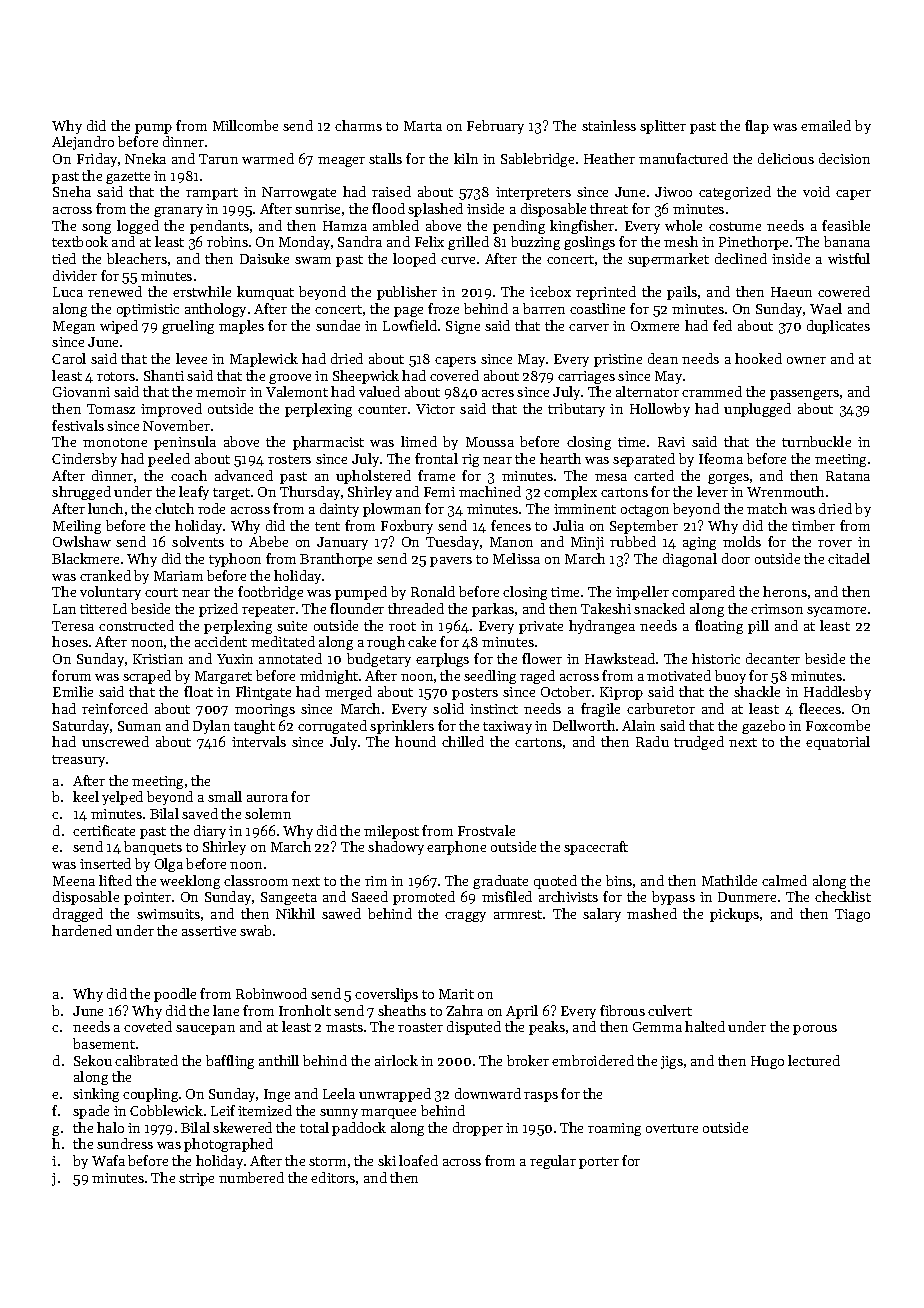 The height and width of the page is (1308, 924). I want to click on Emilie, so click(73, 691).
